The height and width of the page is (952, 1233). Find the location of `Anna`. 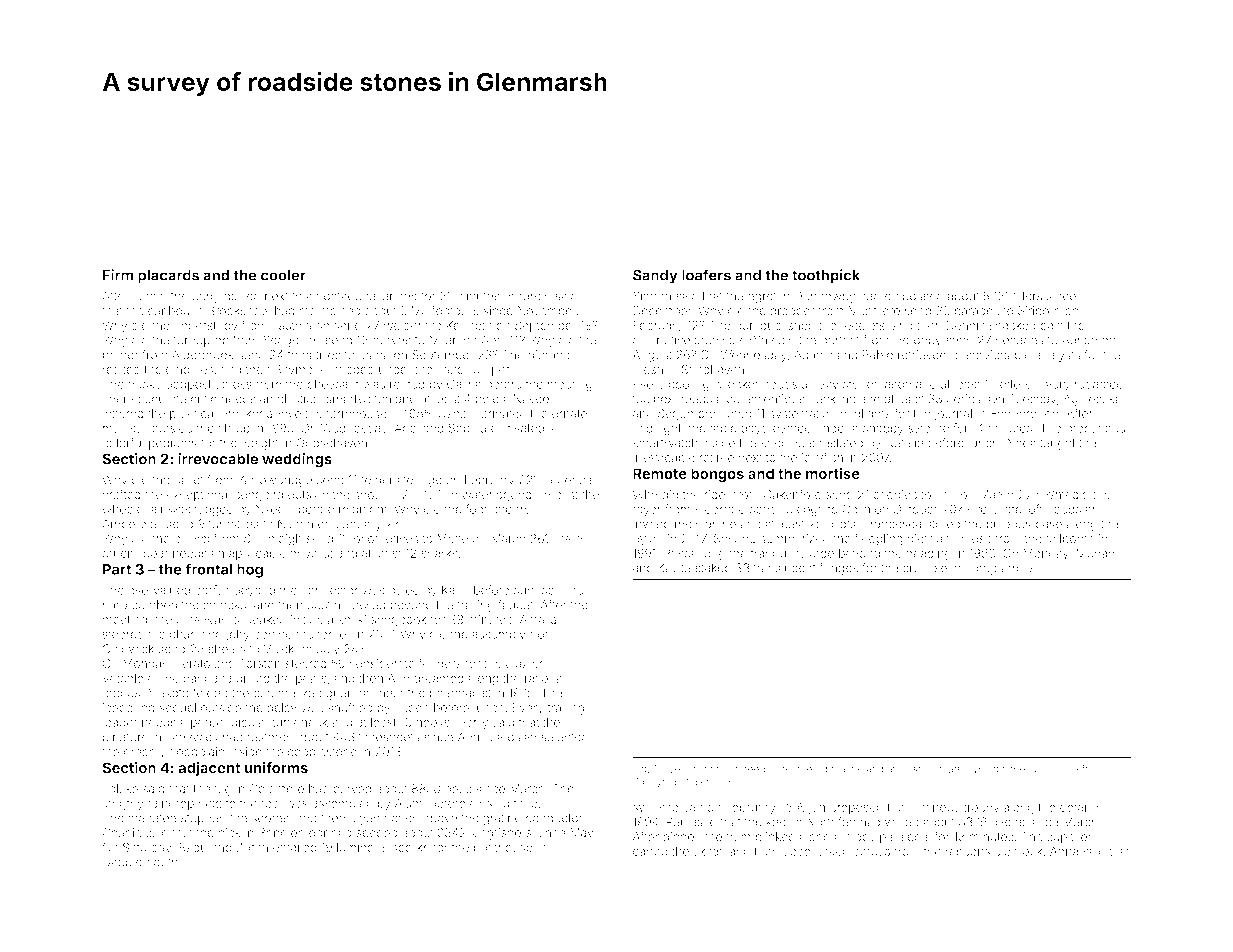

Anna is located at coordinates (1064, 851).
